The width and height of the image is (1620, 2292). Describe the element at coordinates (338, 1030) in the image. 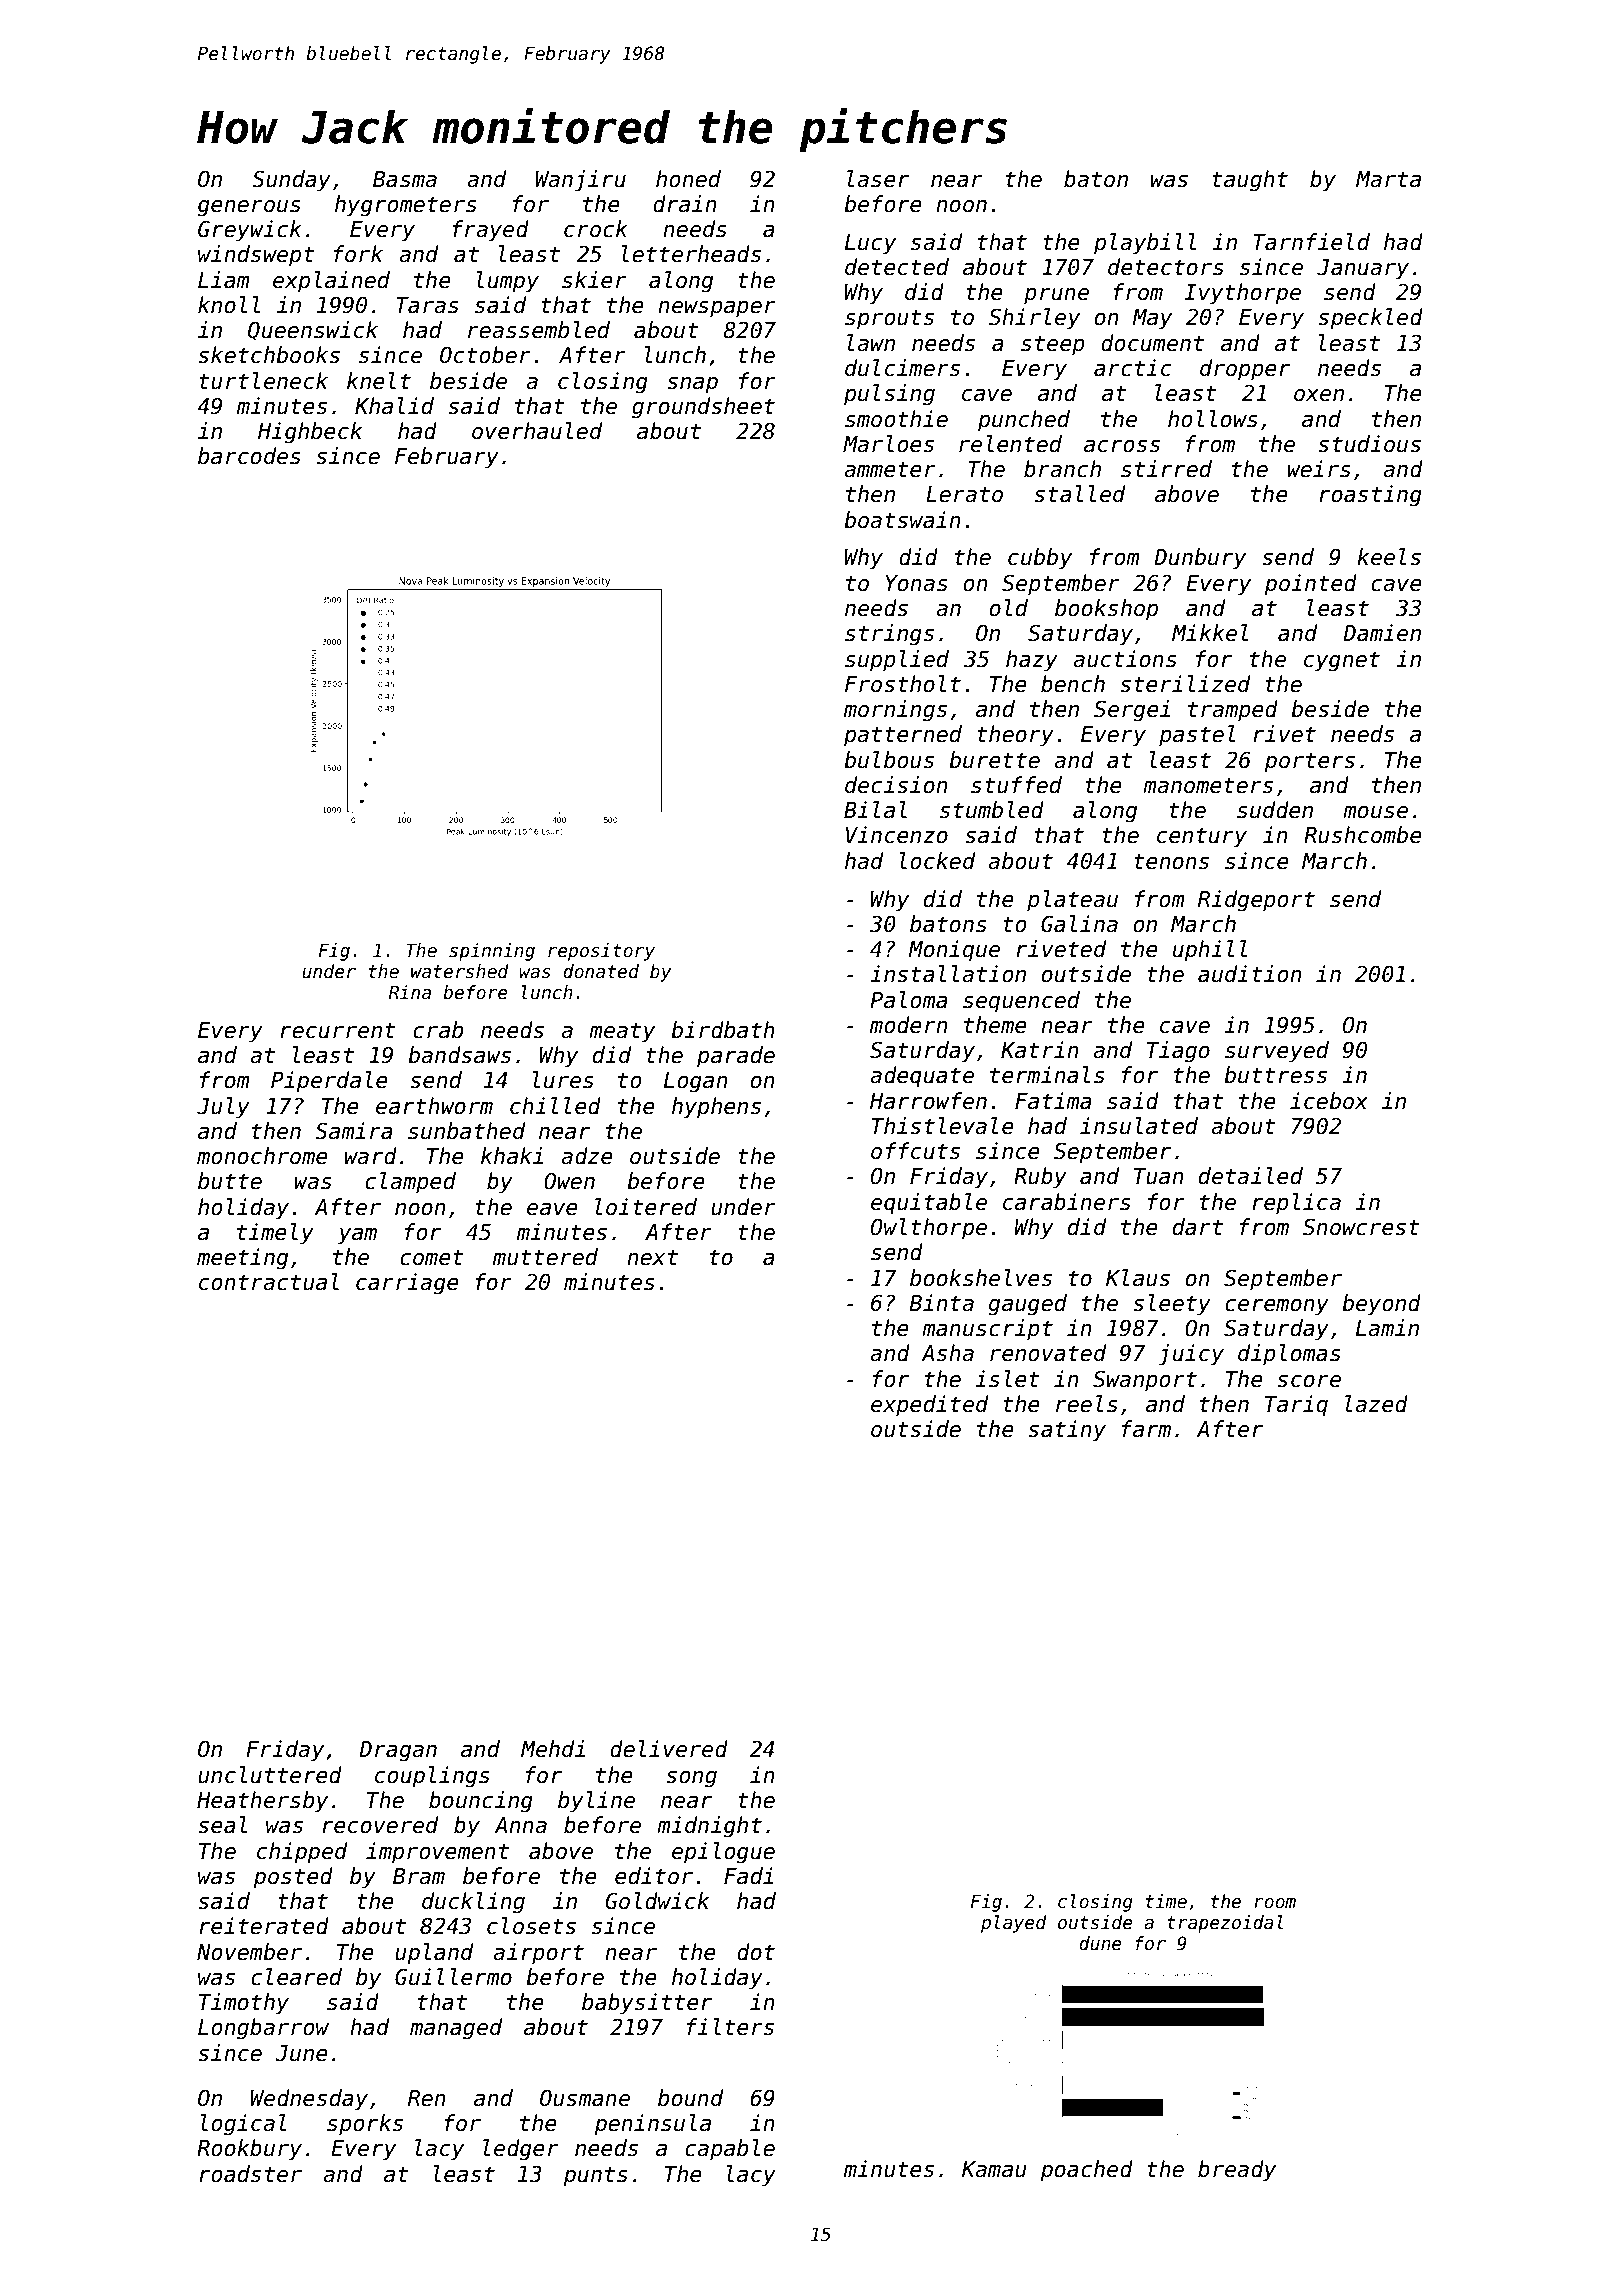

I see `recurrent` at that location.
